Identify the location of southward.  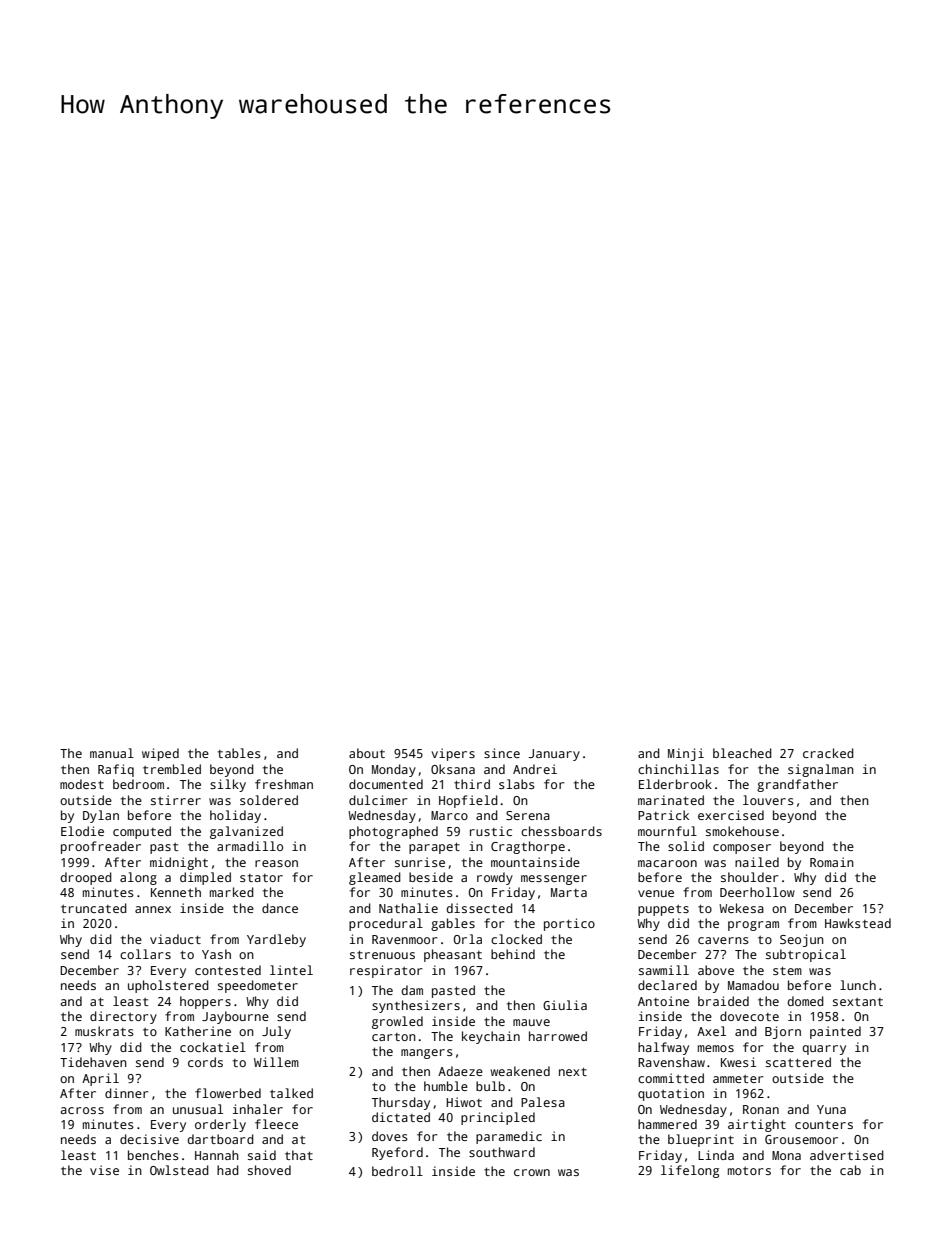
(502, 1152).
